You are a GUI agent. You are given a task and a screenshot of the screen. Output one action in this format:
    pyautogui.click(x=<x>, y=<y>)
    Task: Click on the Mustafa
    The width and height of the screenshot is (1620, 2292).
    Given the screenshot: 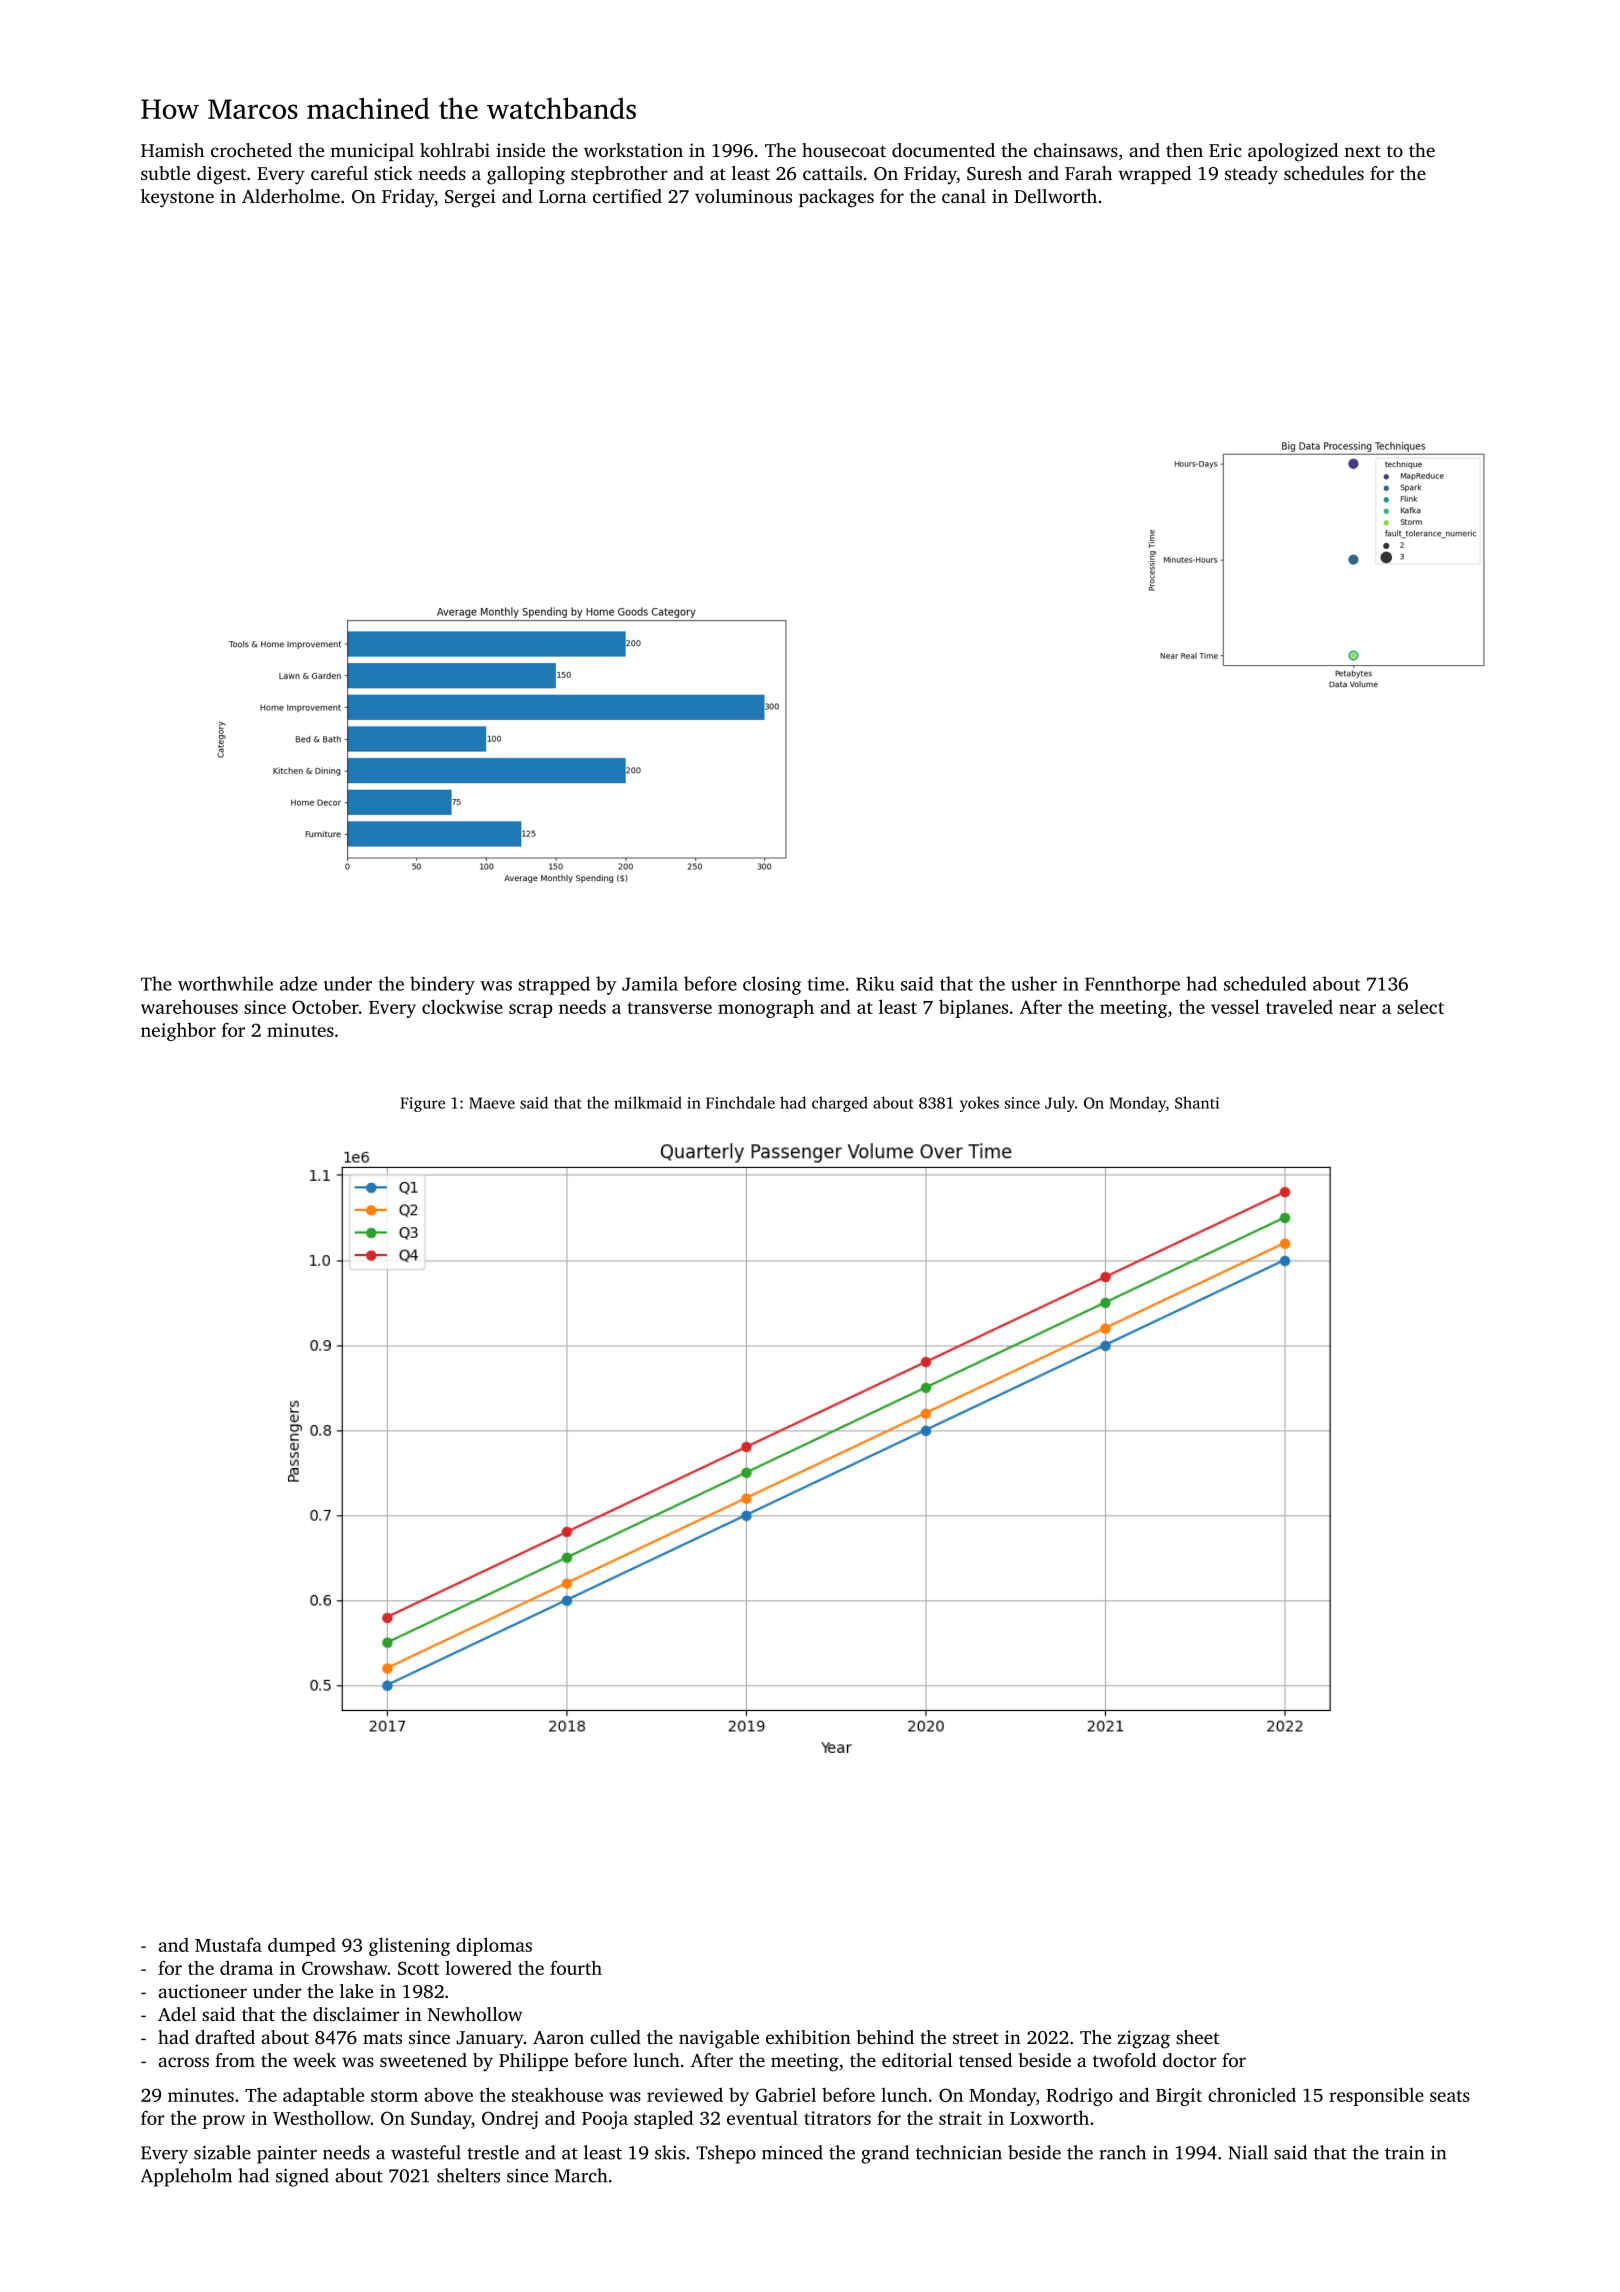 What is the action you would take?
    pyautogui.click(x=228, y=1944)
